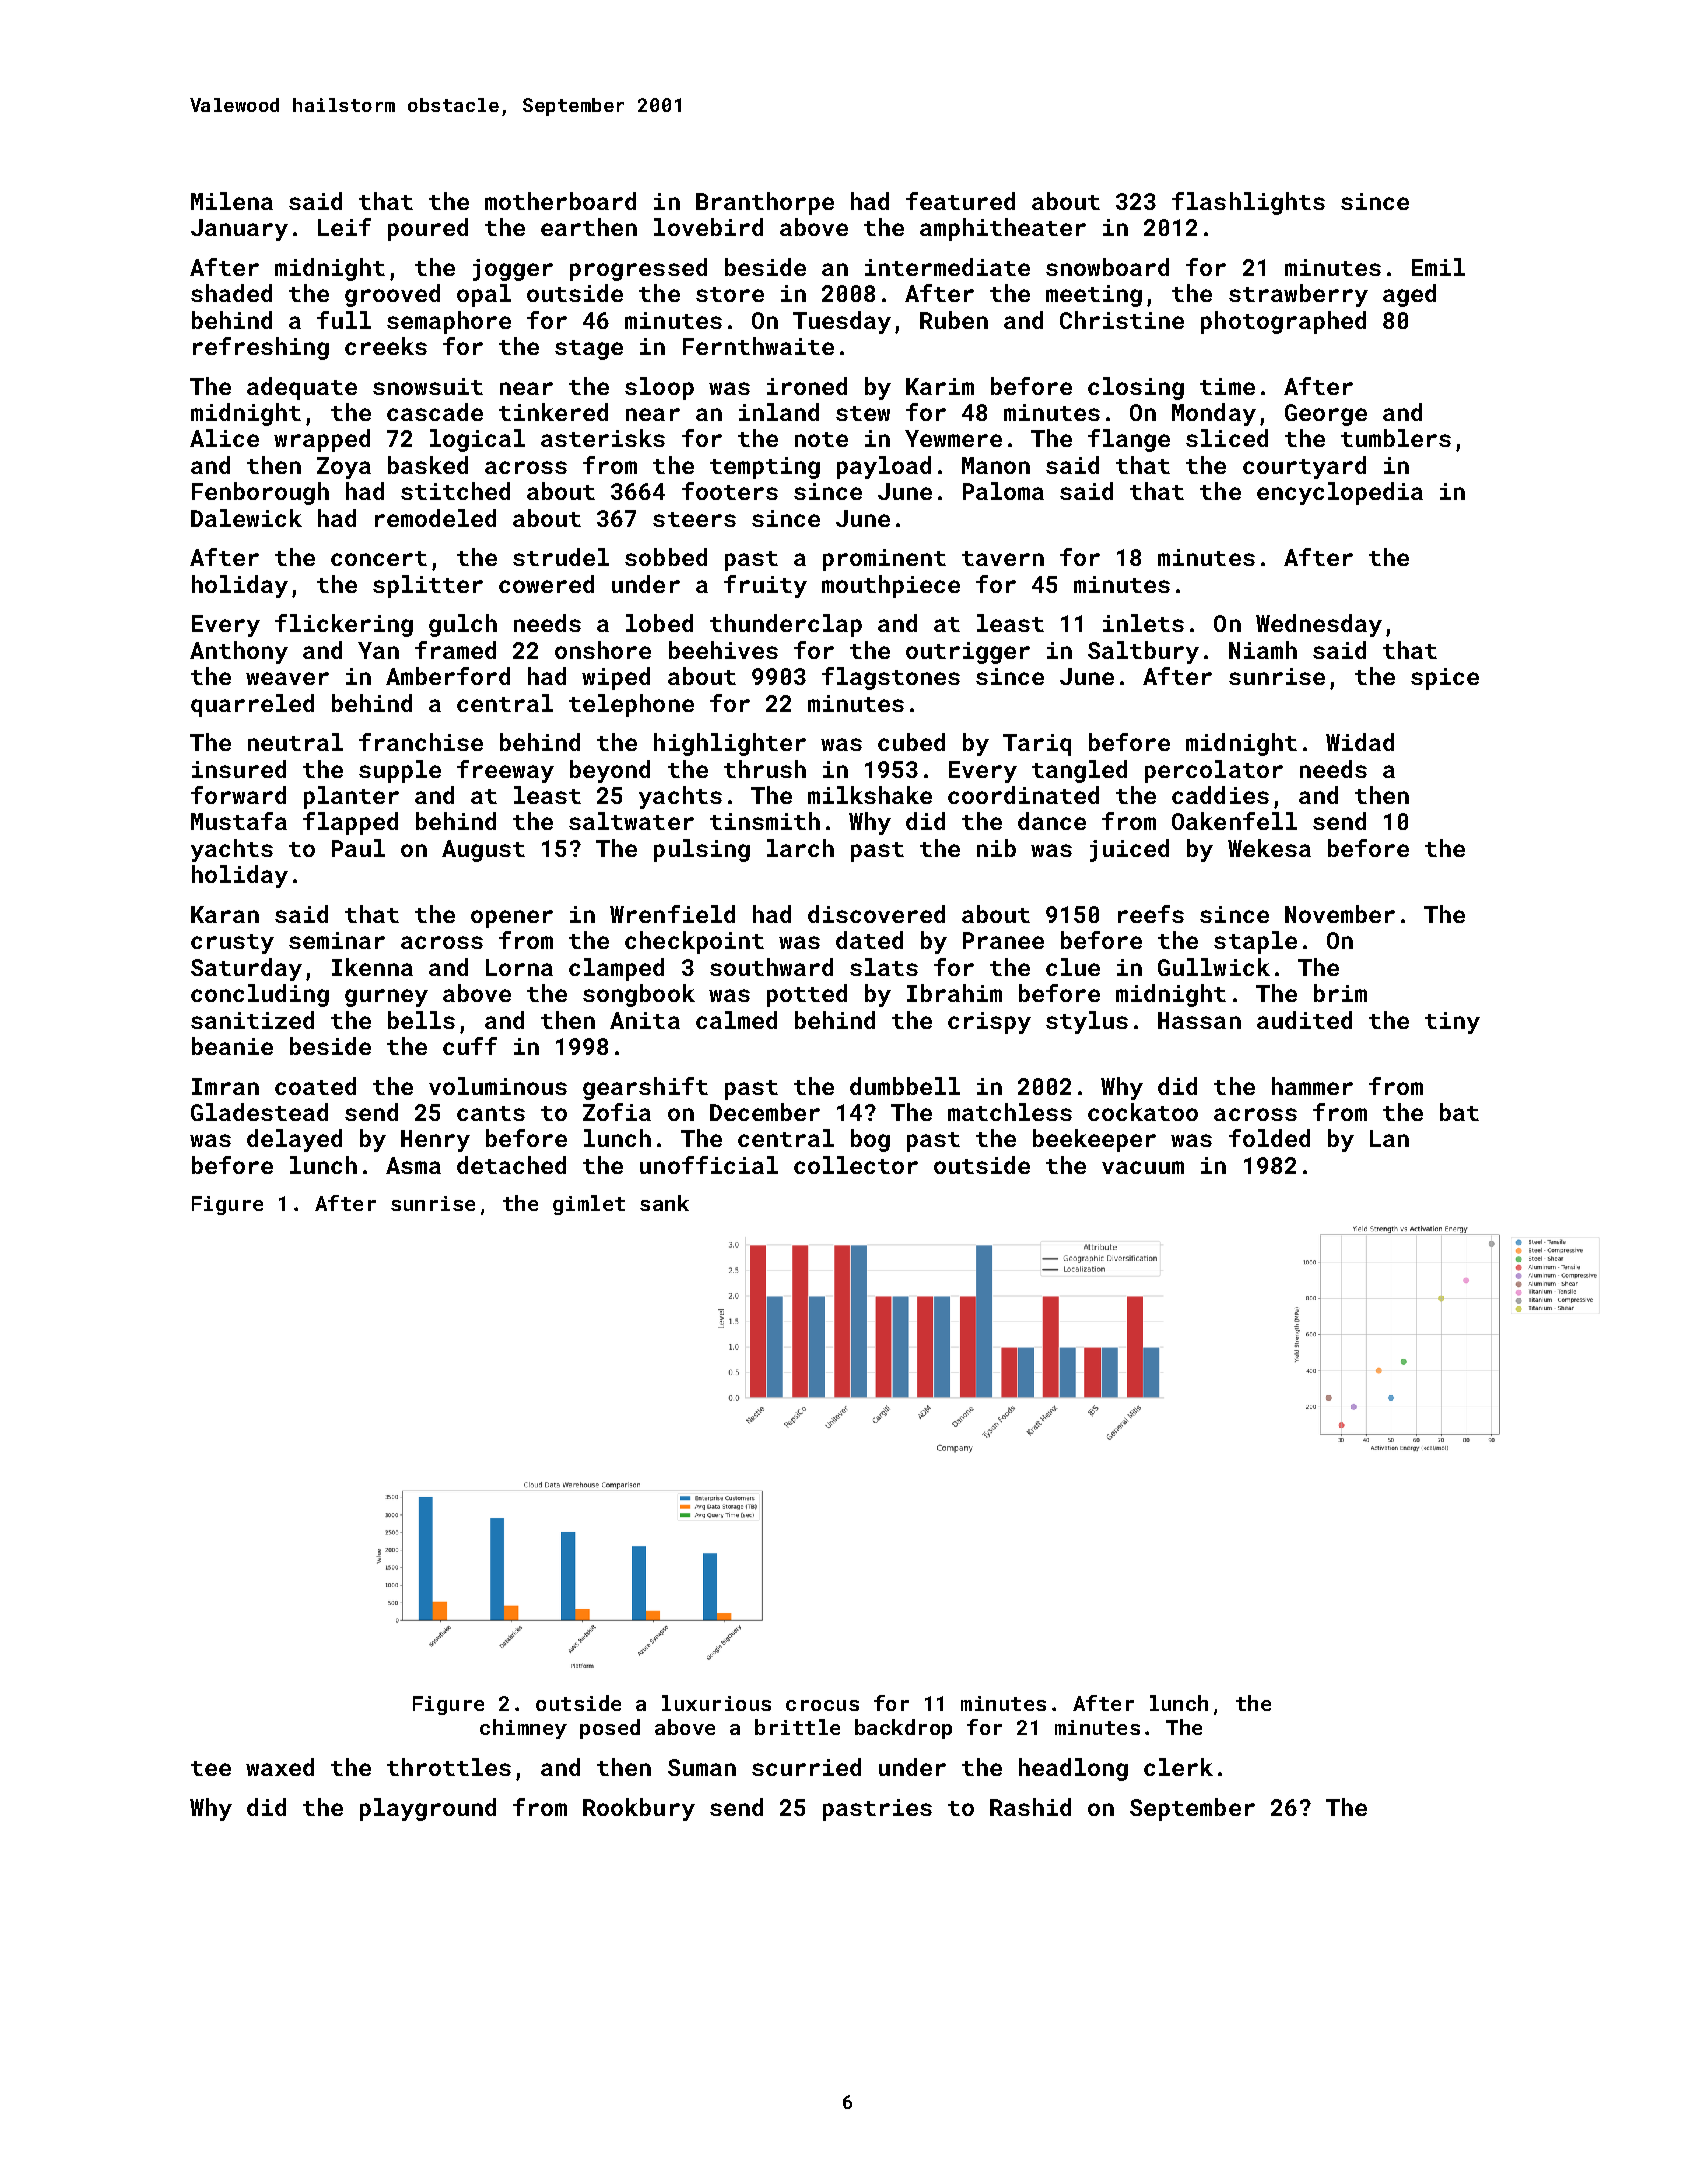  I want to click on Rookbury, so click(639, 1809).
